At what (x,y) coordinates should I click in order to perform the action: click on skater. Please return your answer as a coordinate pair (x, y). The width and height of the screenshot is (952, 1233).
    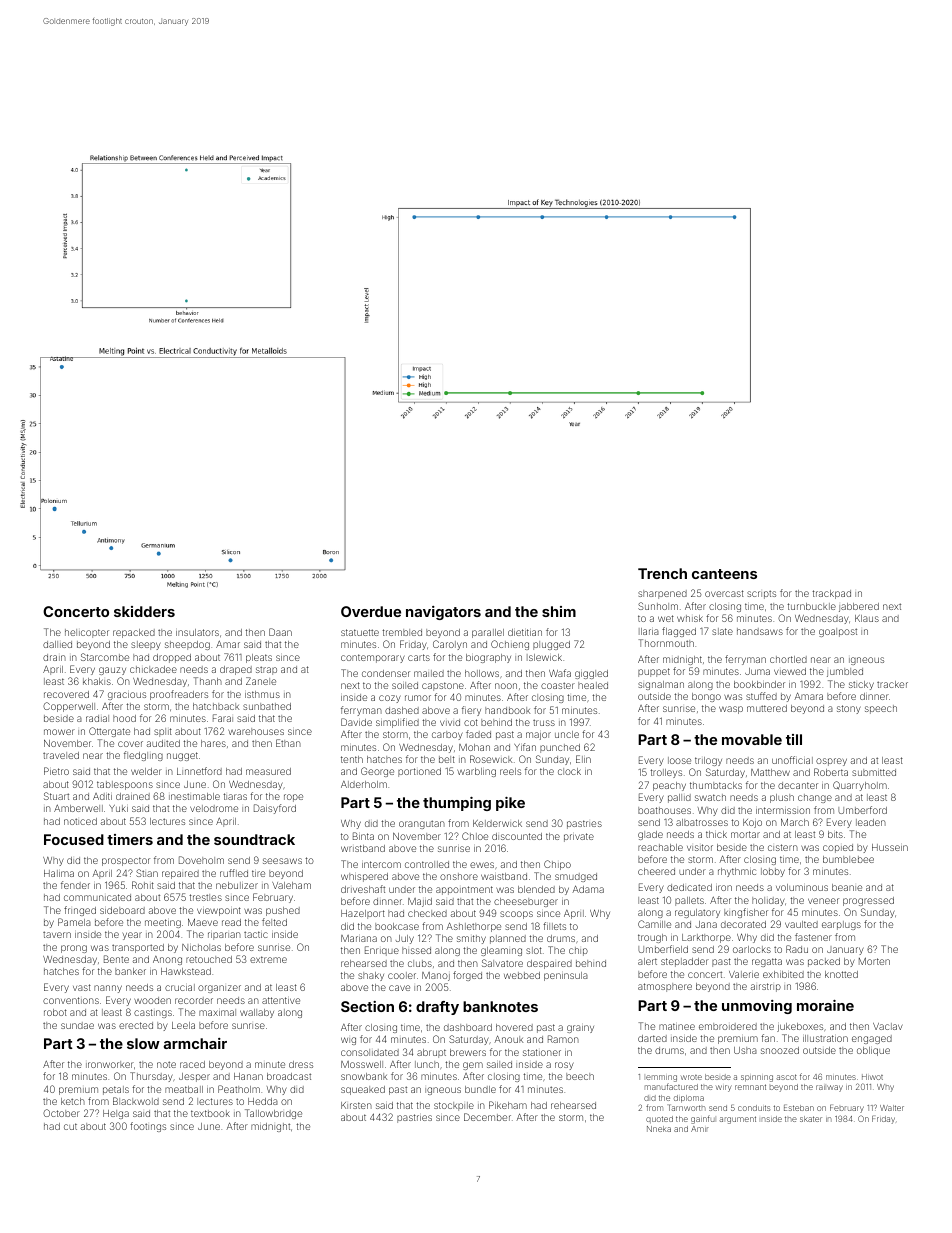
    Looking at the image, I should click on (811, 1119).
